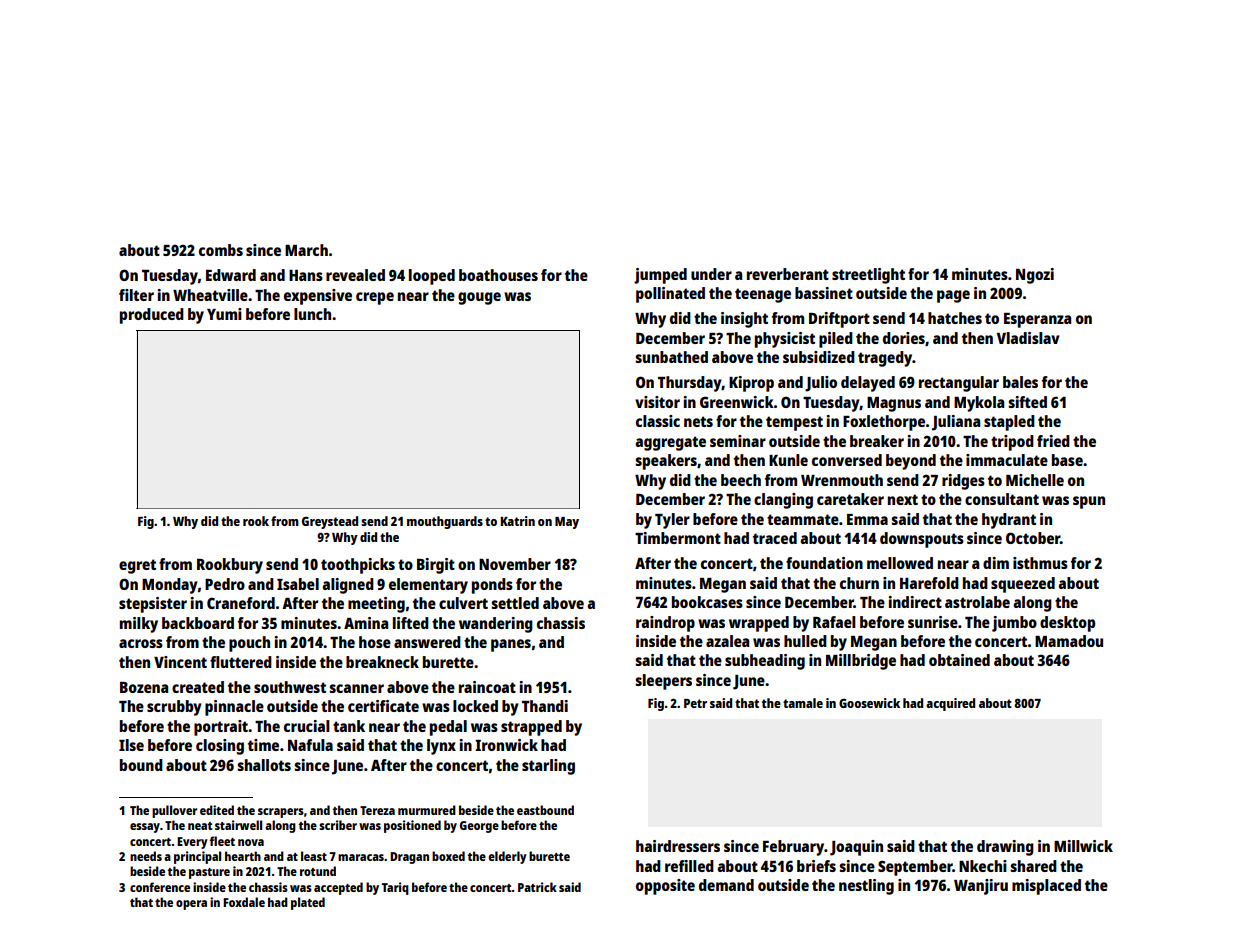 Image resolution: width=1233 pixels, height=952 pixels. Describe the element at coordinates (1035, 276) in the screenshot. I see `Ngozi` at that location.
